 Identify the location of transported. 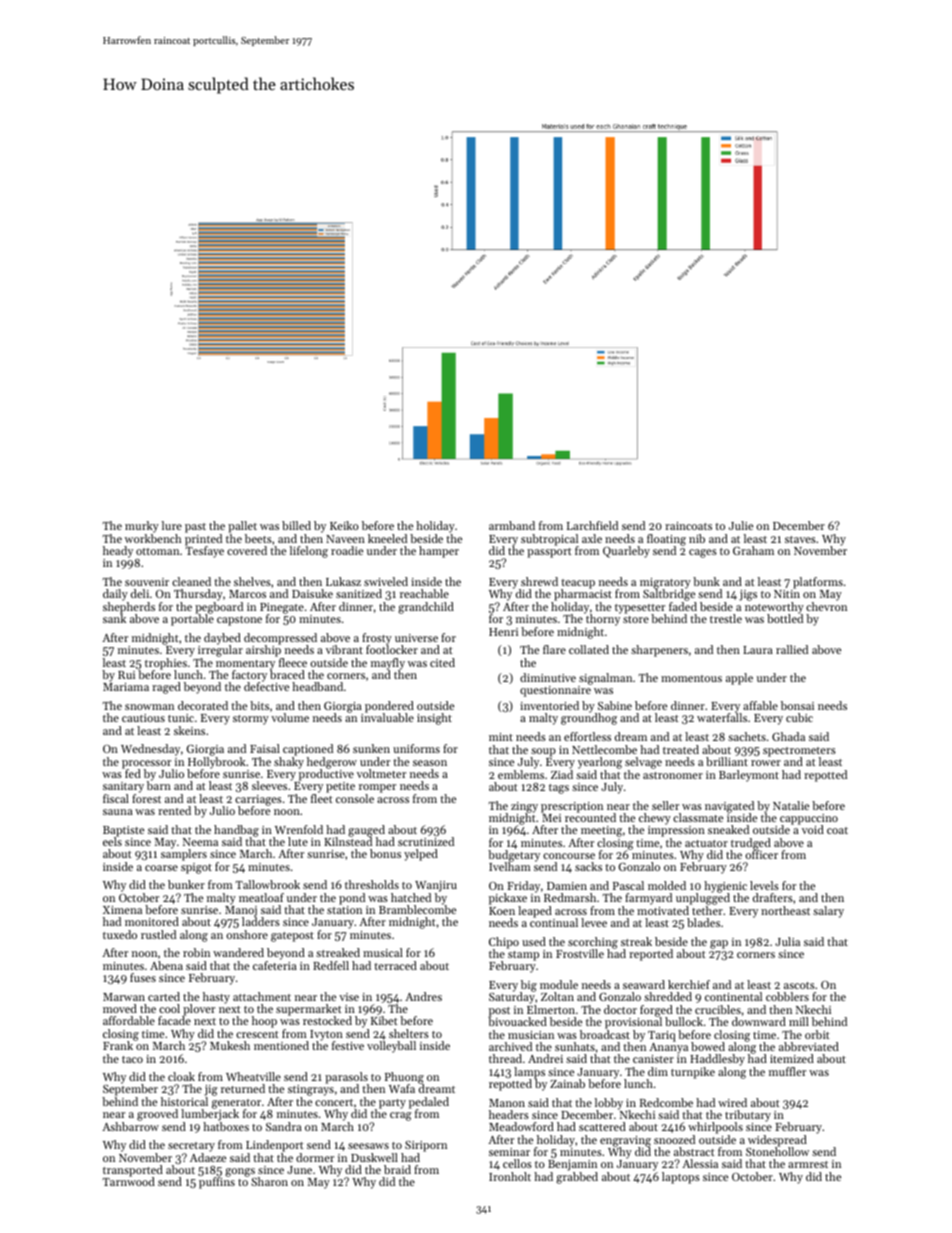
(133, 1171).
